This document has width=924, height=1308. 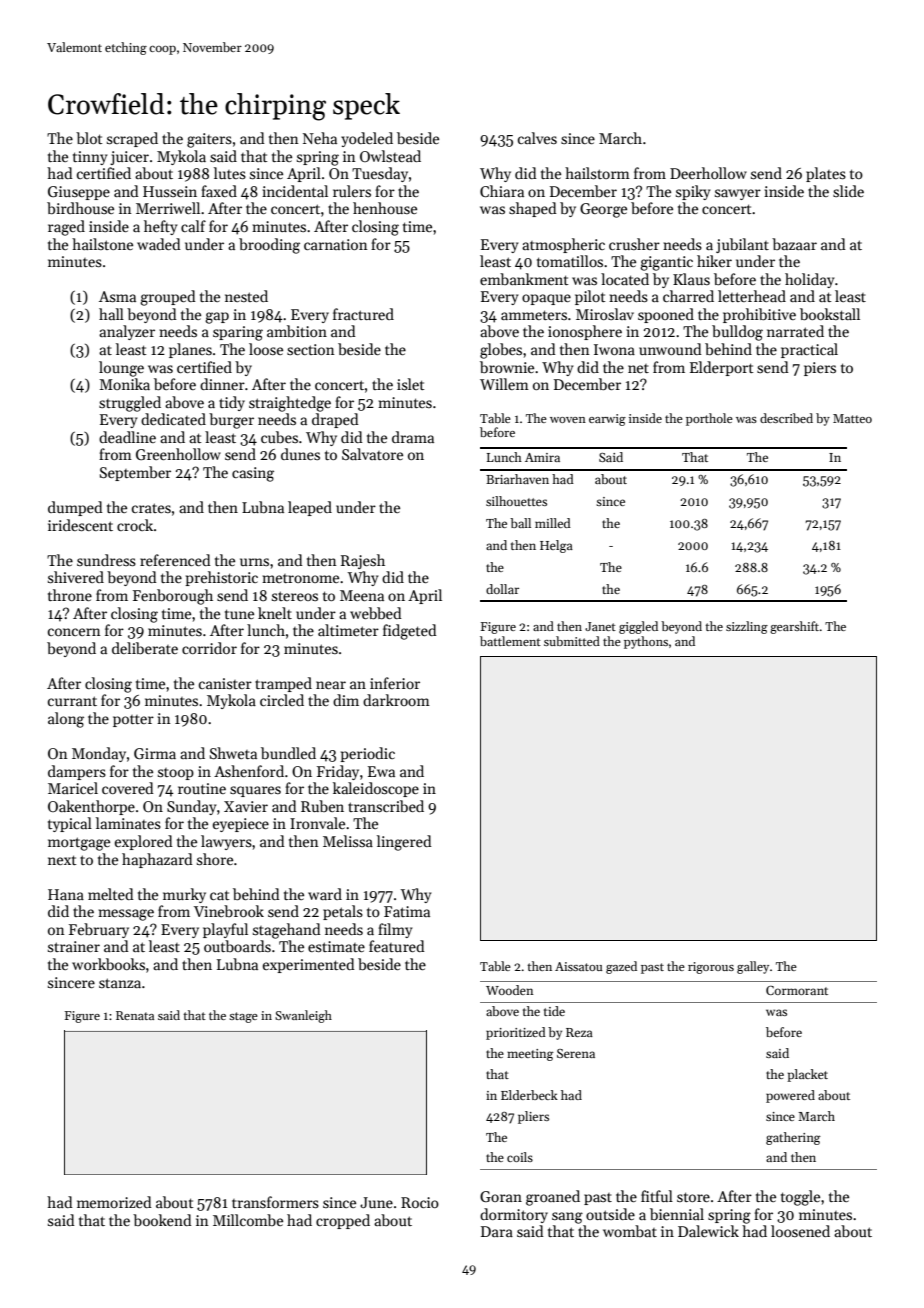 I want to click on Deerhollow, so click(x=708, y=173).
